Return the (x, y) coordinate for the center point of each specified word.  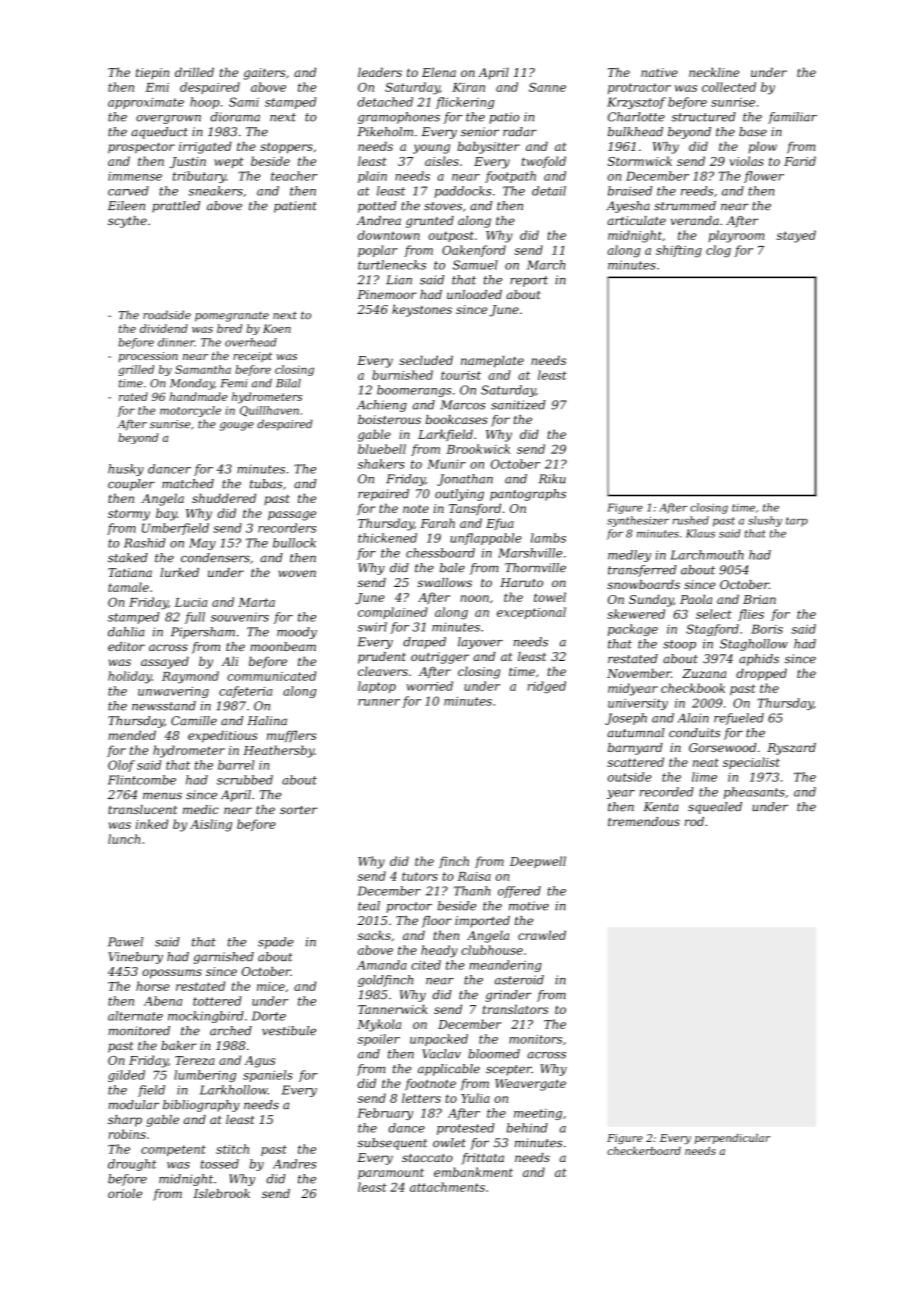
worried (430, 686)
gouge (237, 426)
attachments (447, 1187)
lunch (124, 839)
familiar (792, 118)
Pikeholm (385, 132)
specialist (751, 763)
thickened (387, 538)
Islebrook (221, 1193)
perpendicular (732, 1139)
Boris (767, 629)
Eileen (126, 206)
